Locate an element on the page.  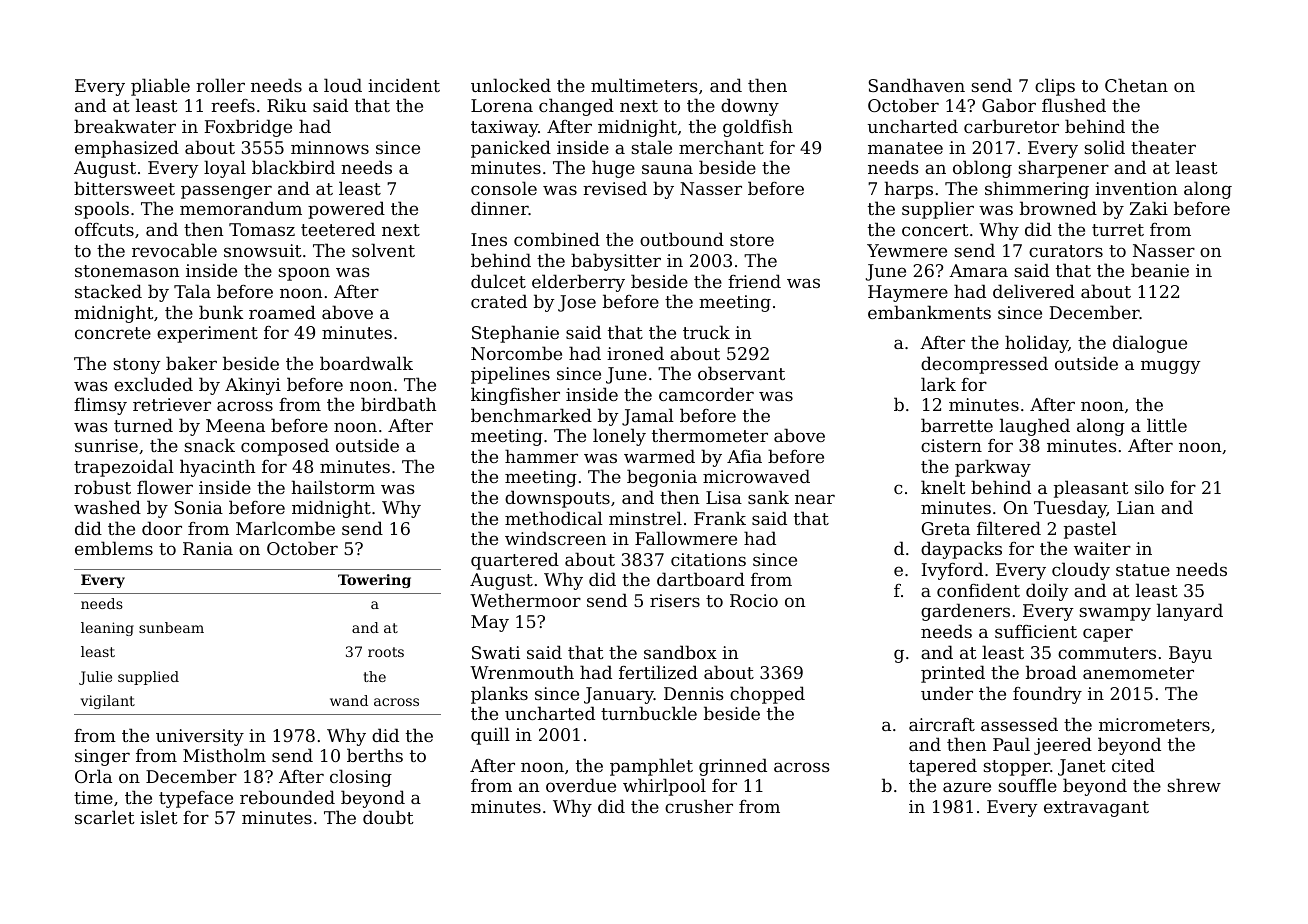
Orla is located at coordinates (93, 776).
